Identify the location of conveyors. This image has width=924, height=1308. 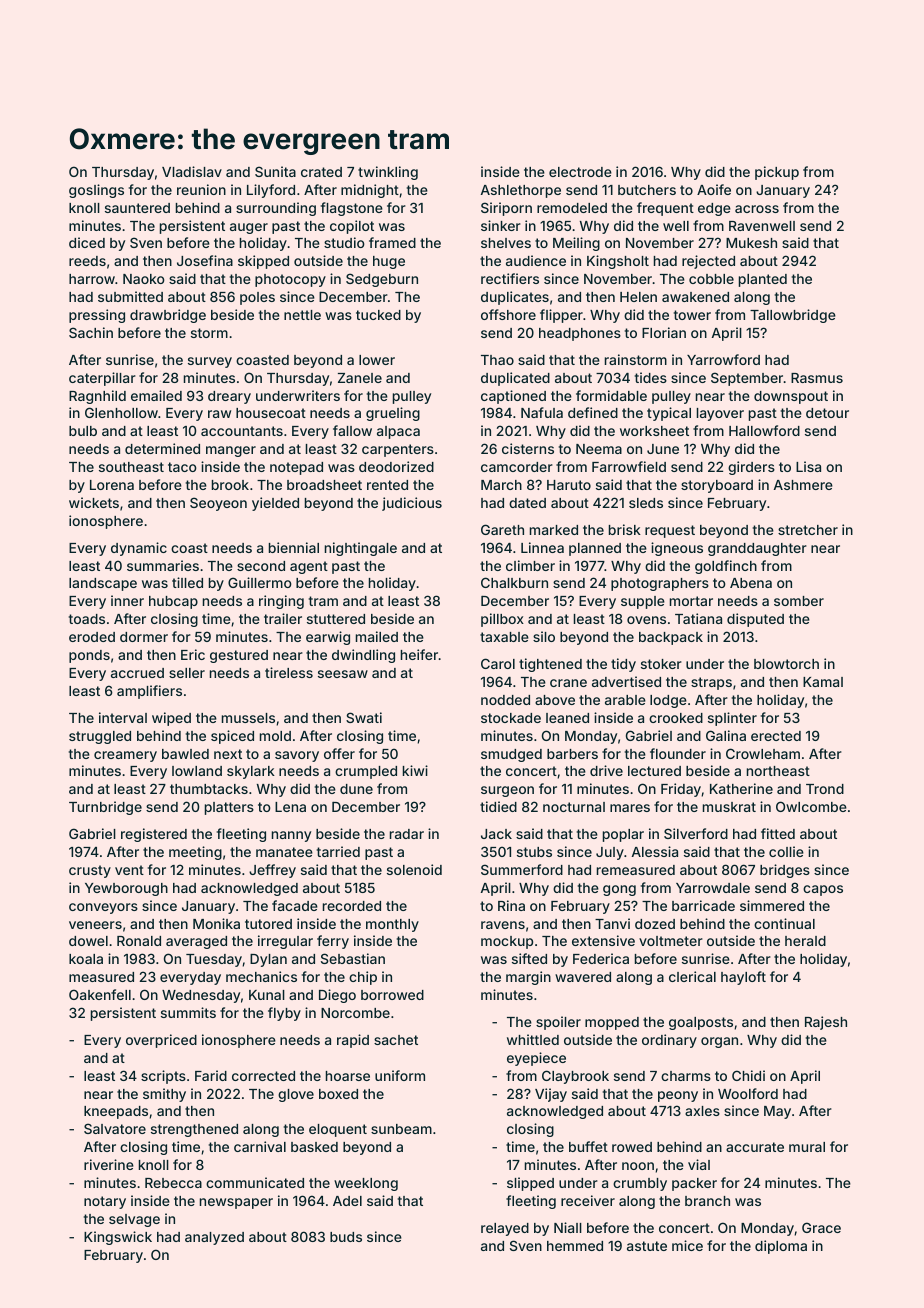
(103, 908).
